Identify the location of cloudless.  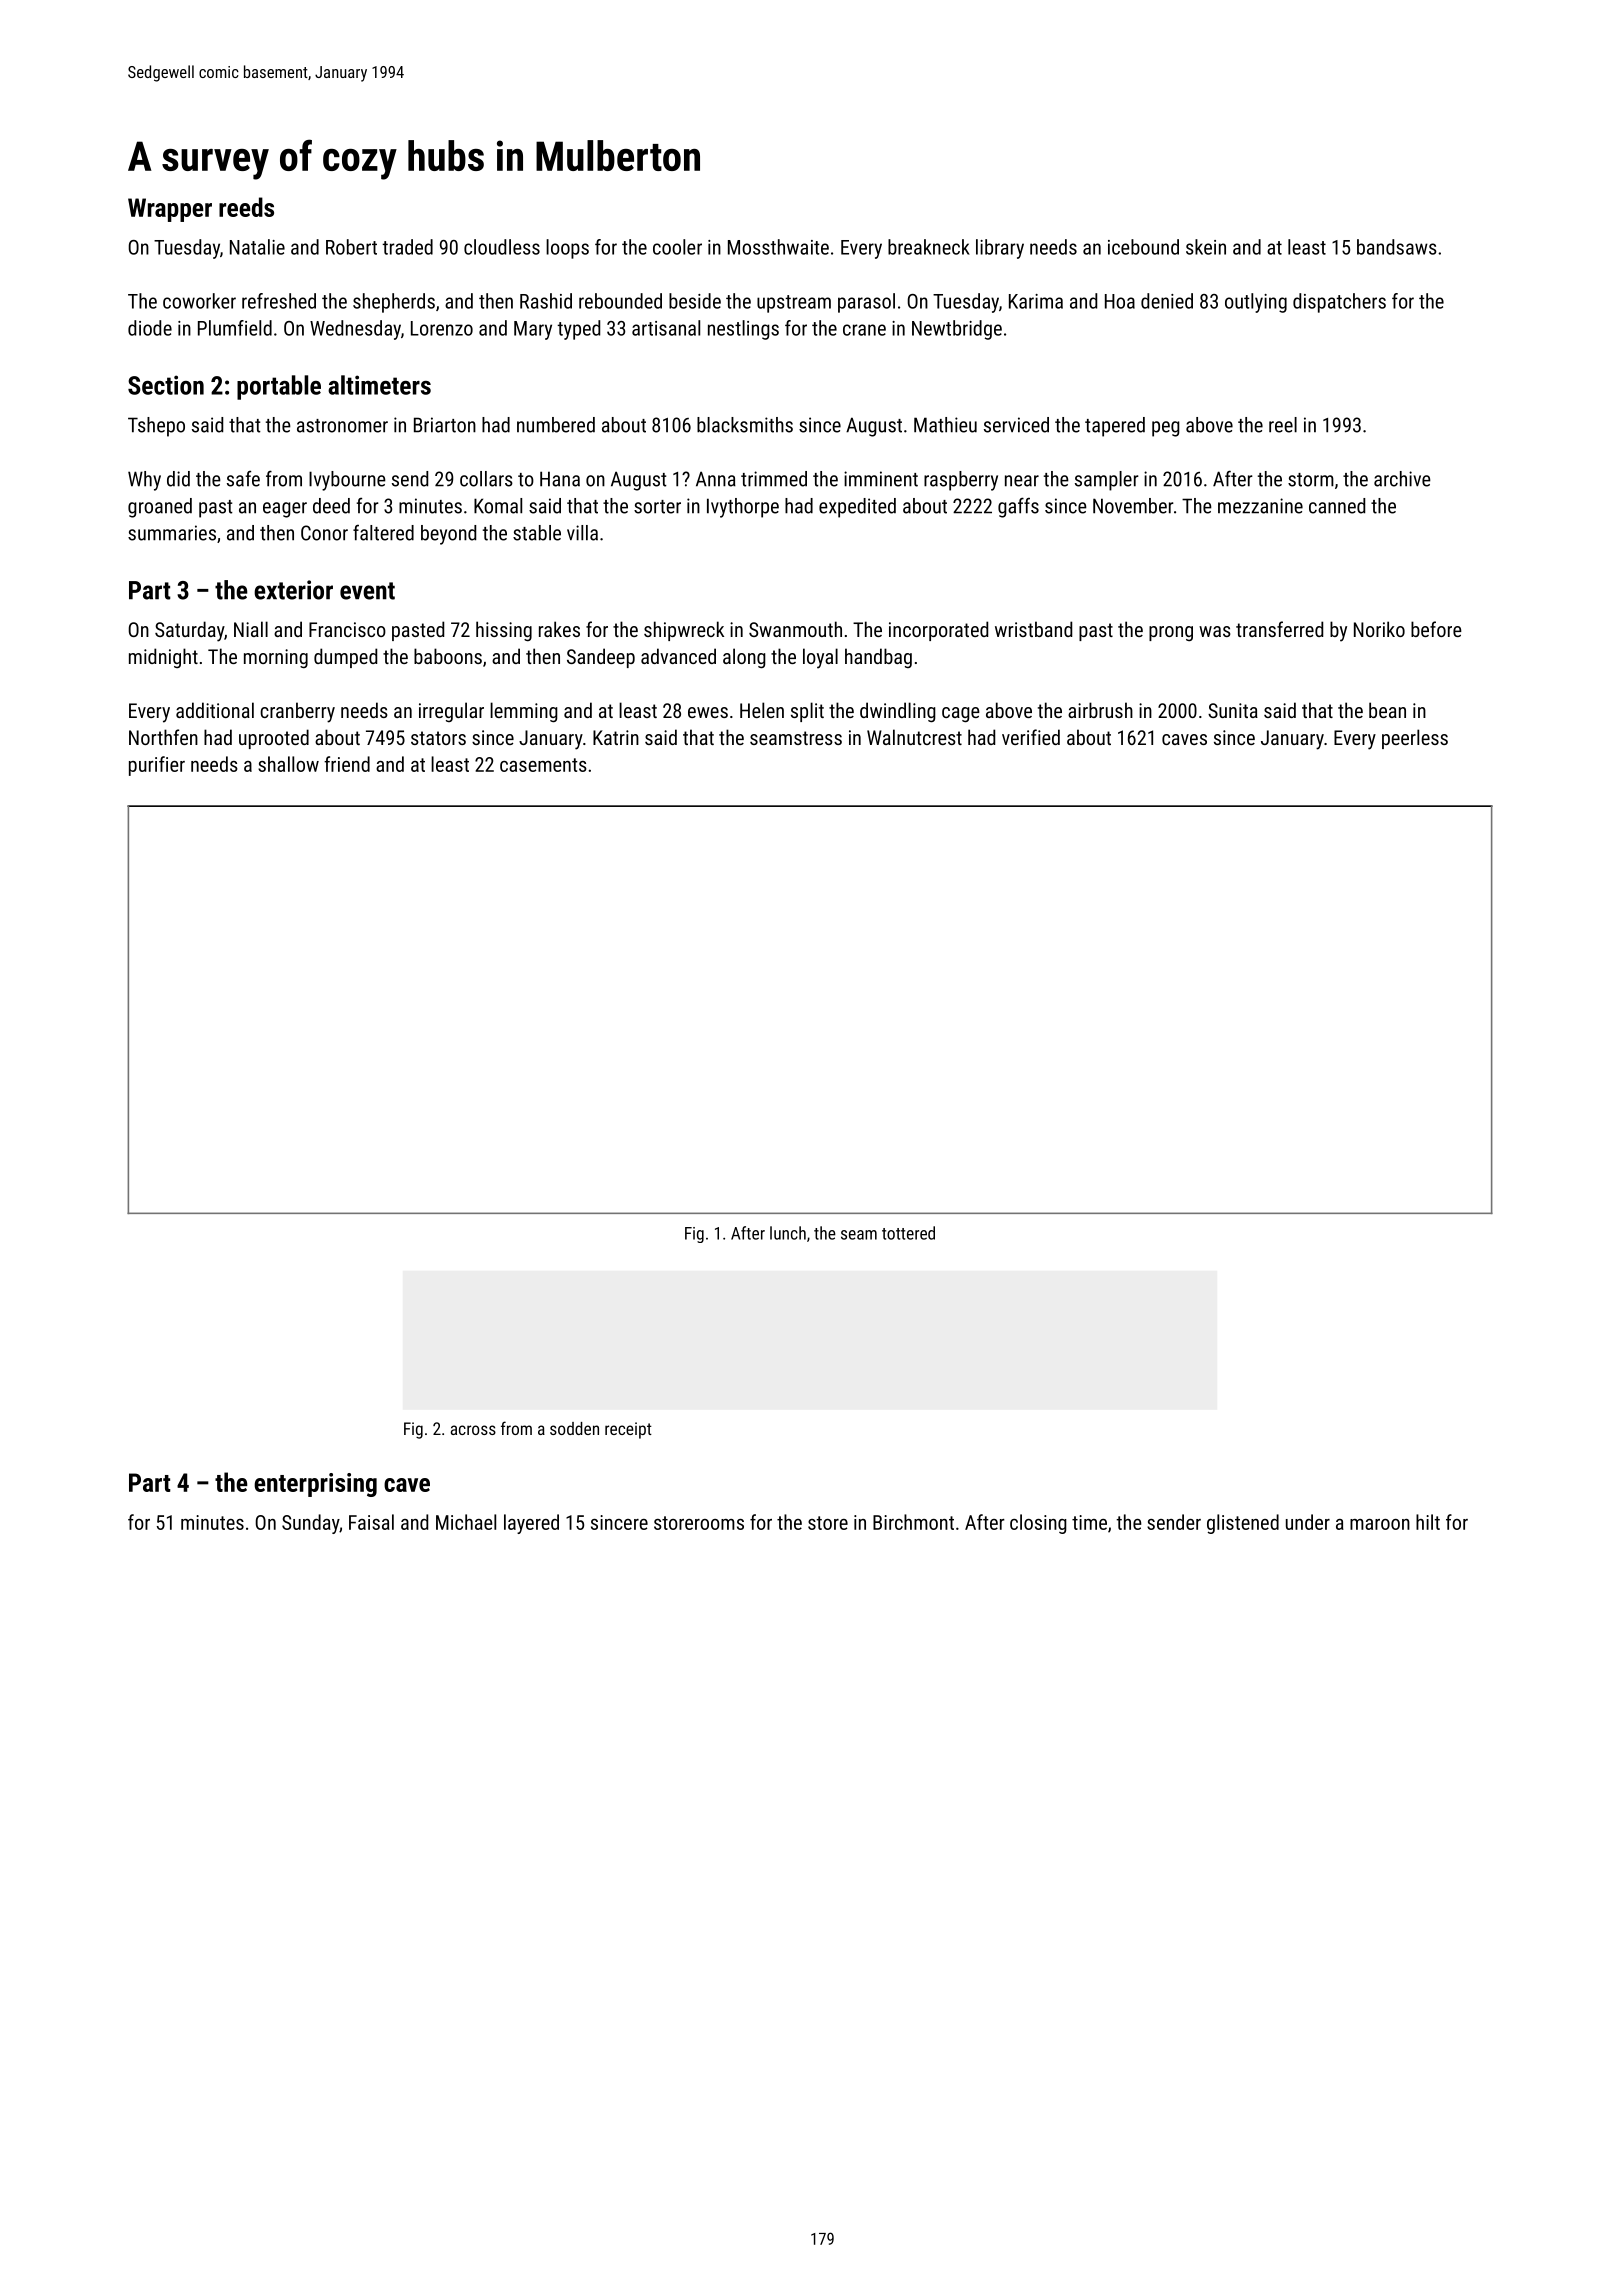
(502, 247).
